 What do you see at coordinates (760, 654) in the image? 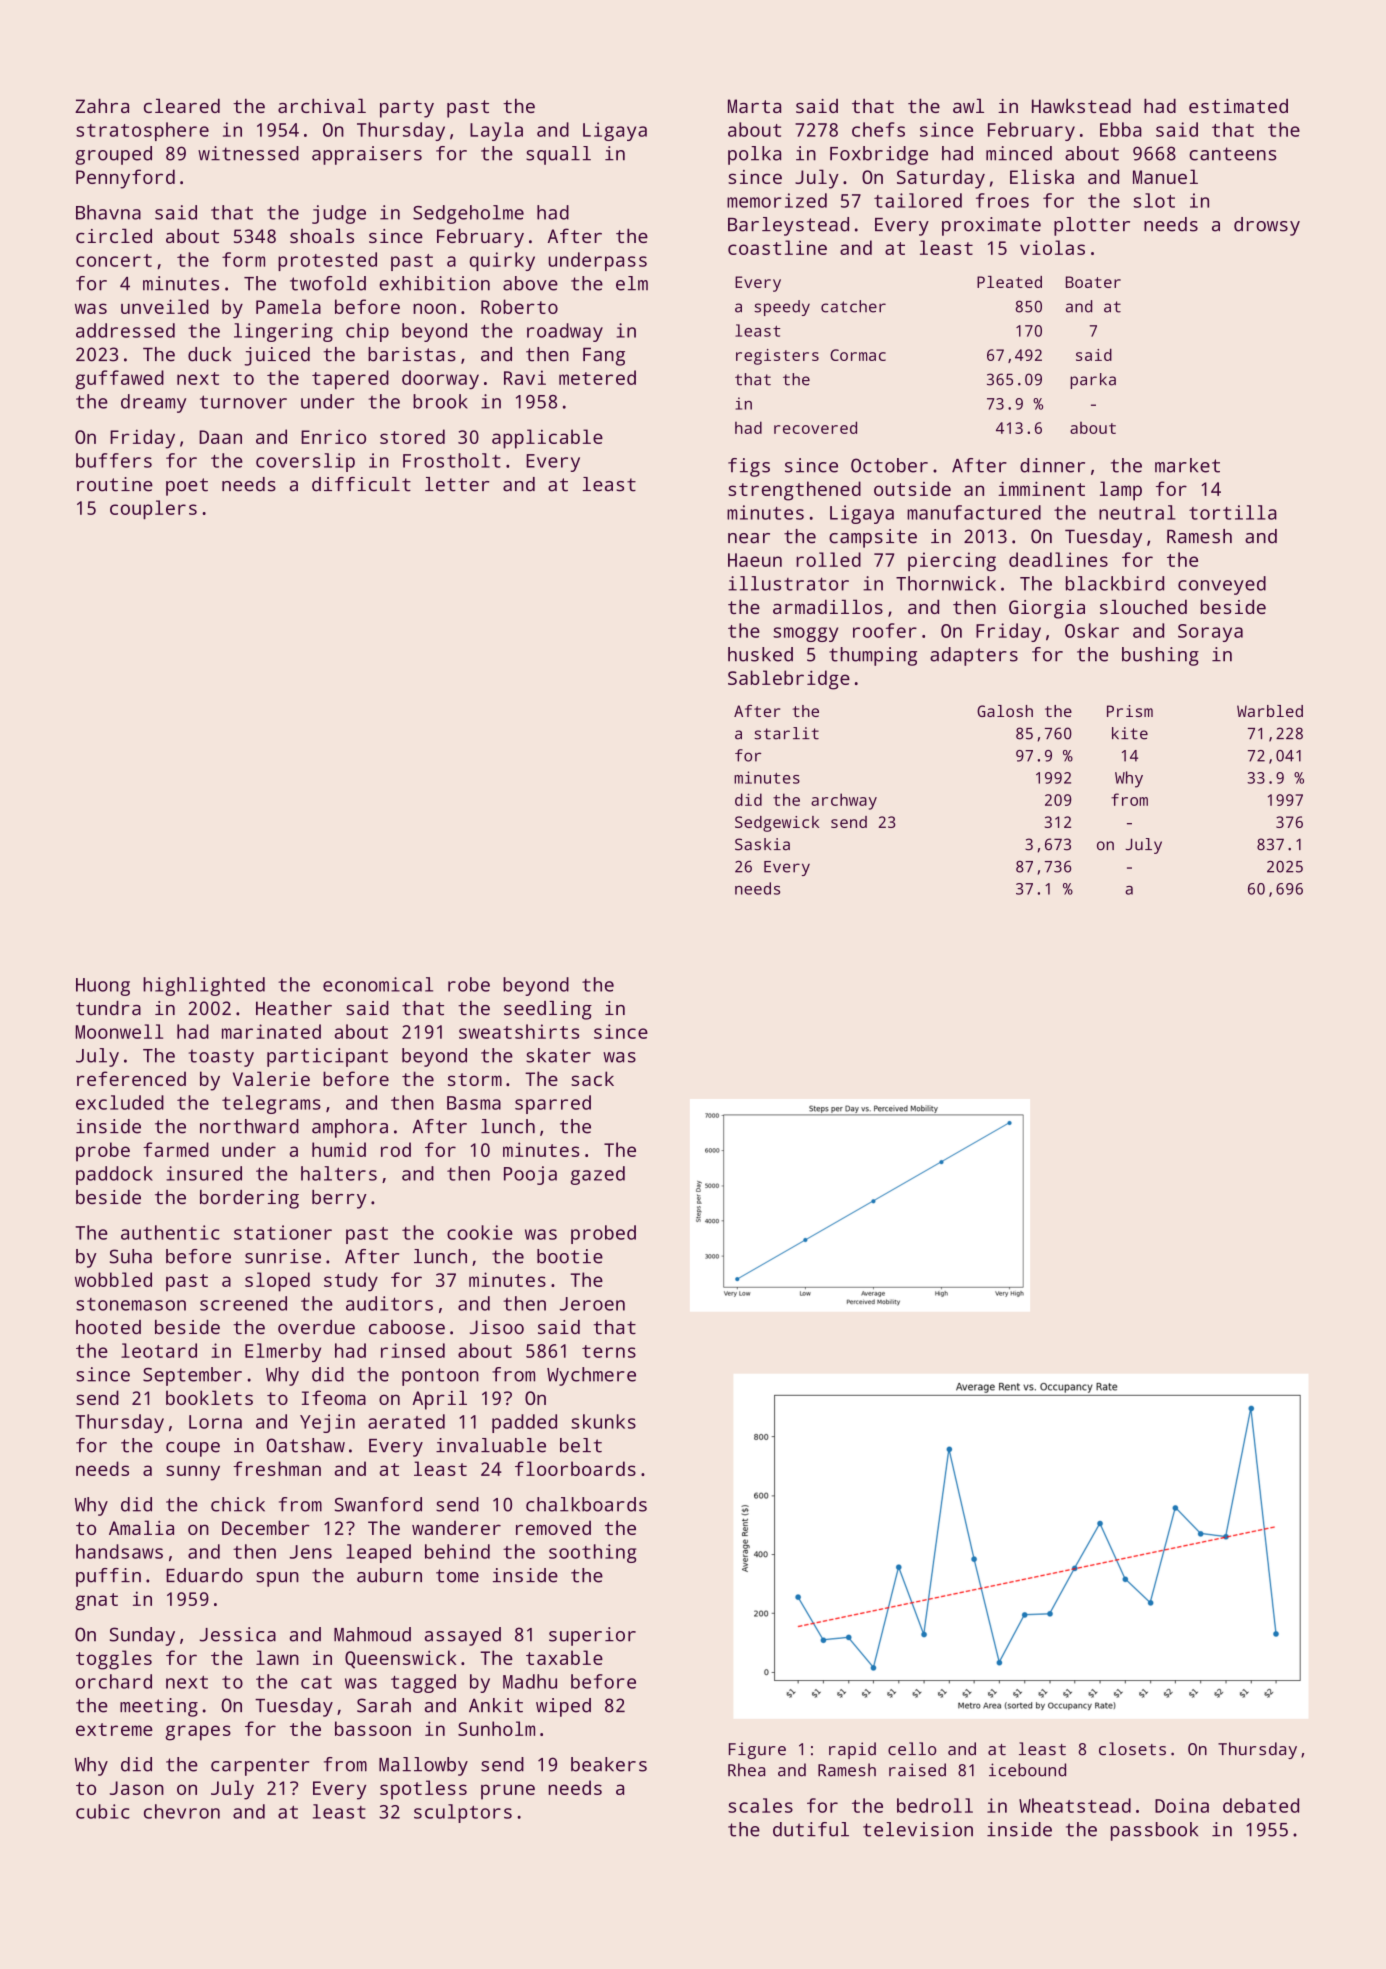
I see `husked` at bounding box center [760, 654].
